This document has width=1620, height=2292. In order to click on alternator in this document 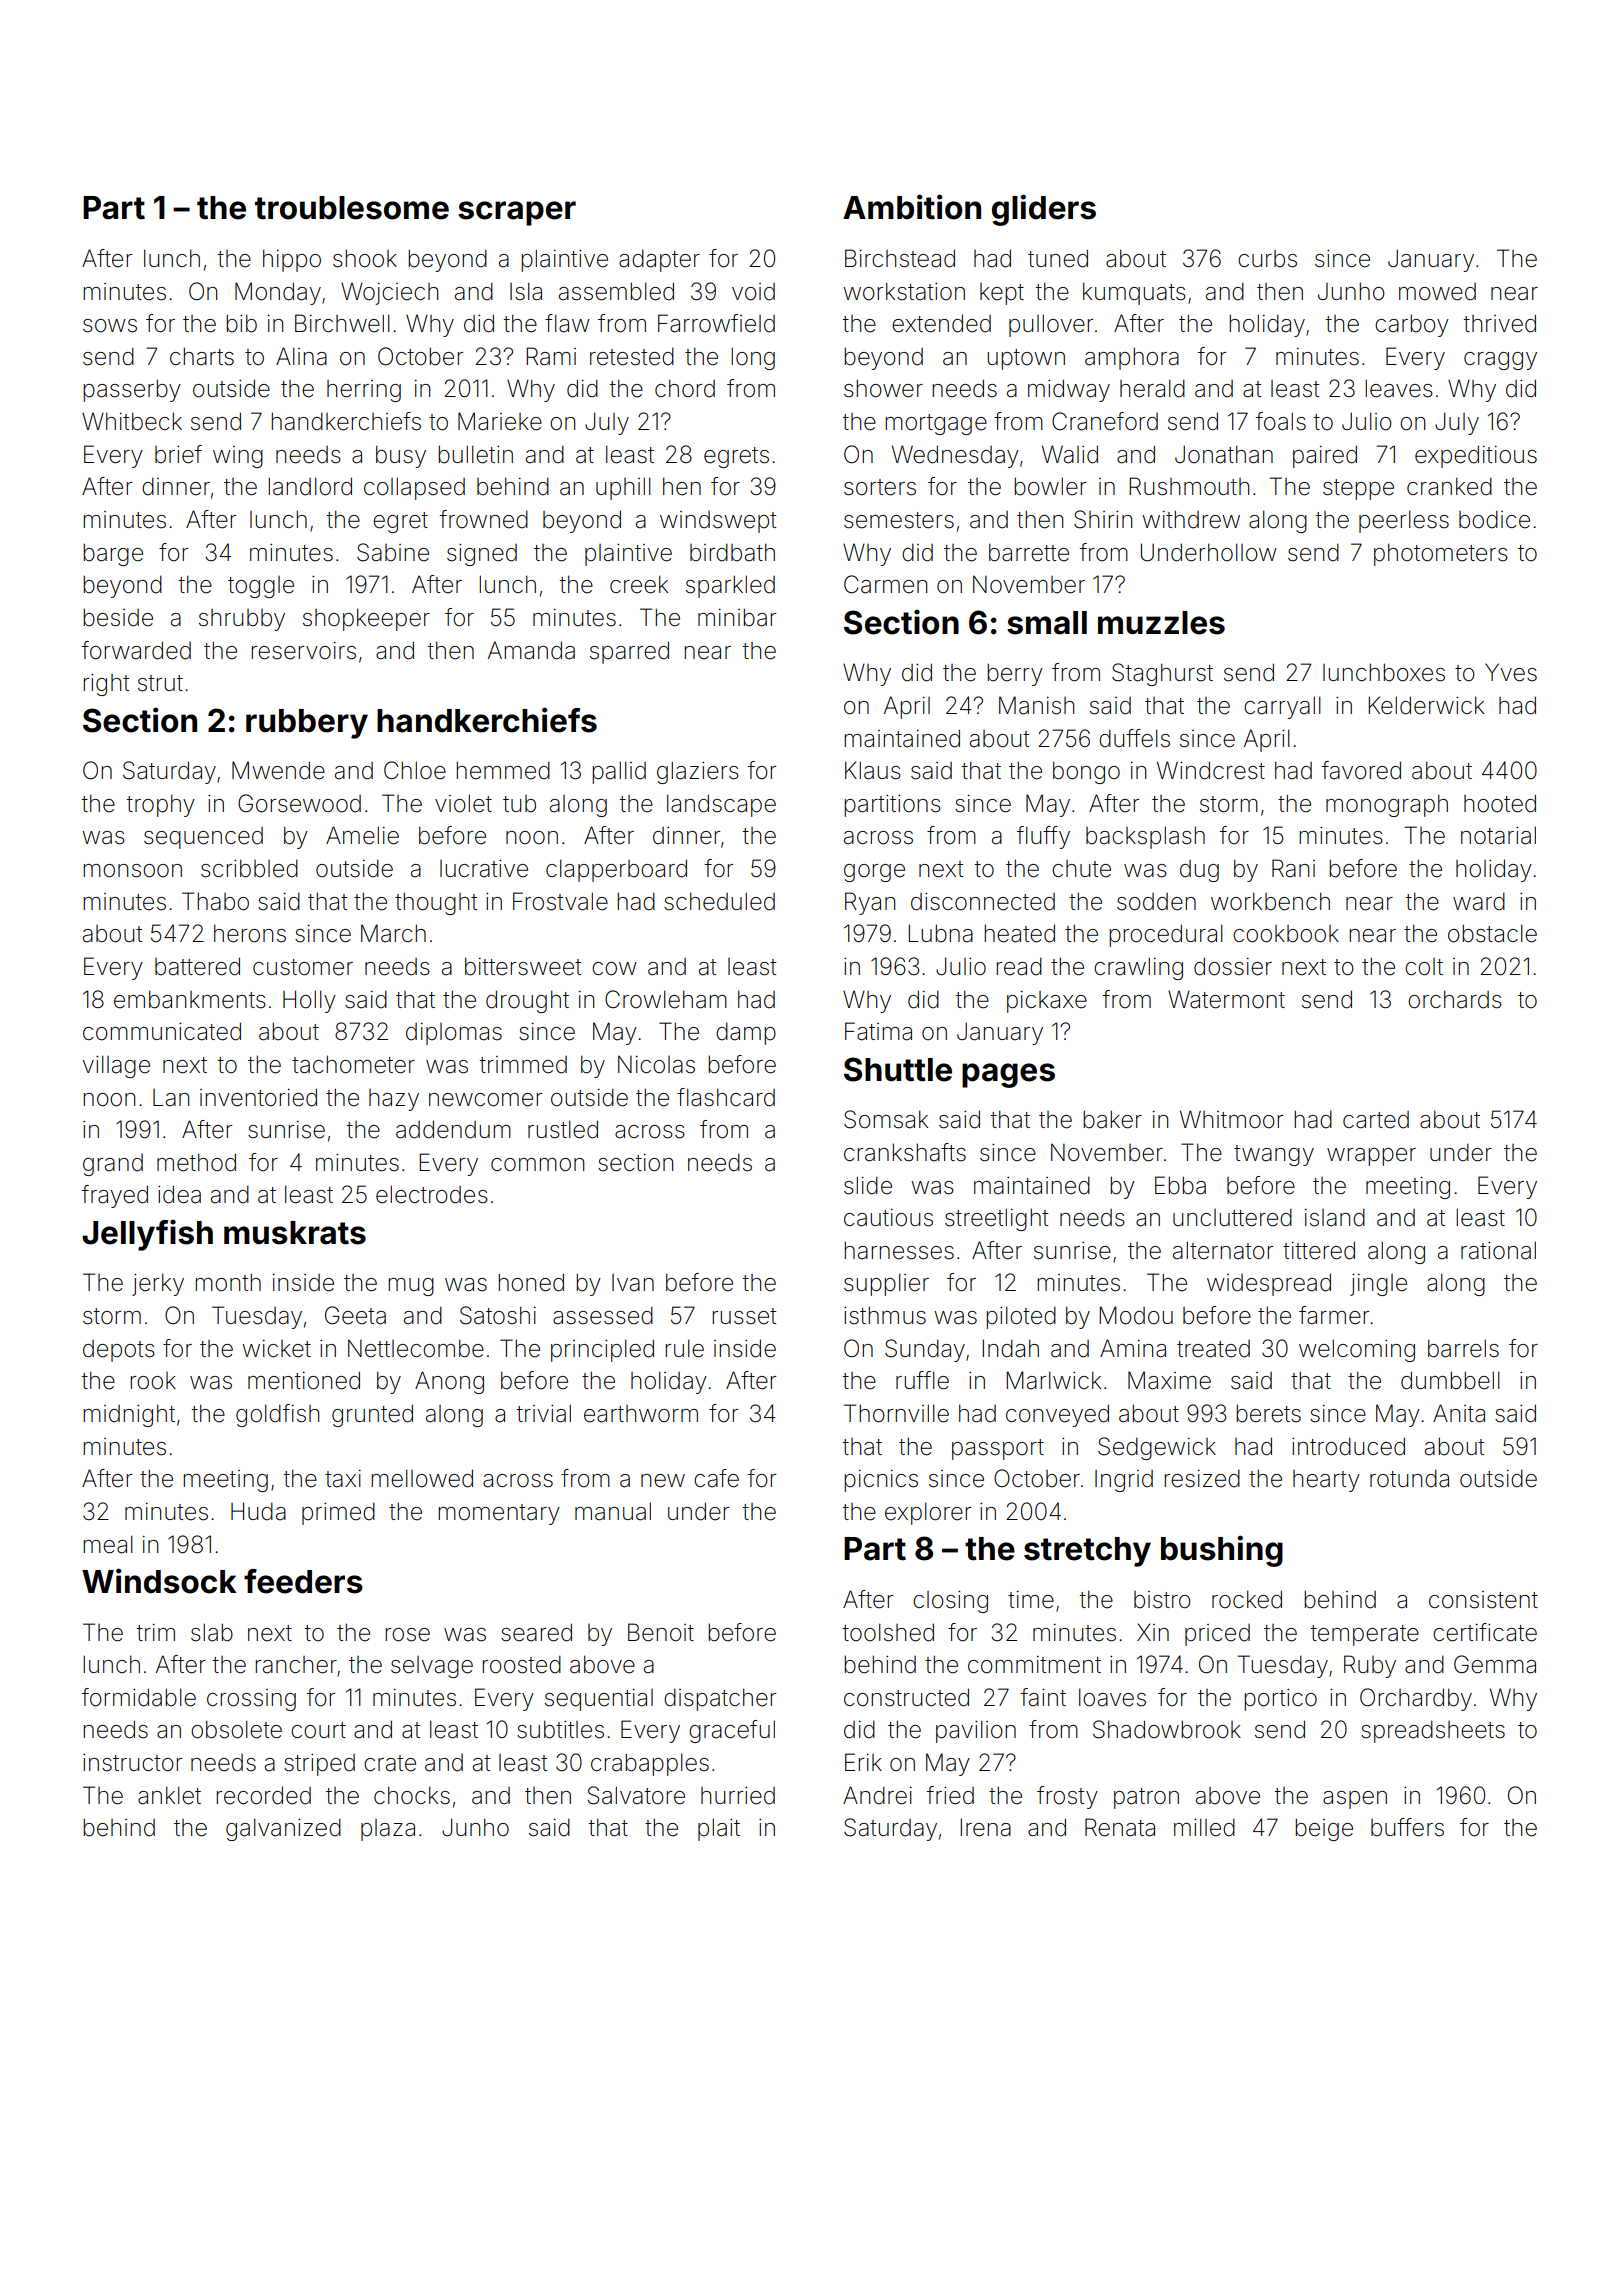, I will do `click(1223, 1250)`.
